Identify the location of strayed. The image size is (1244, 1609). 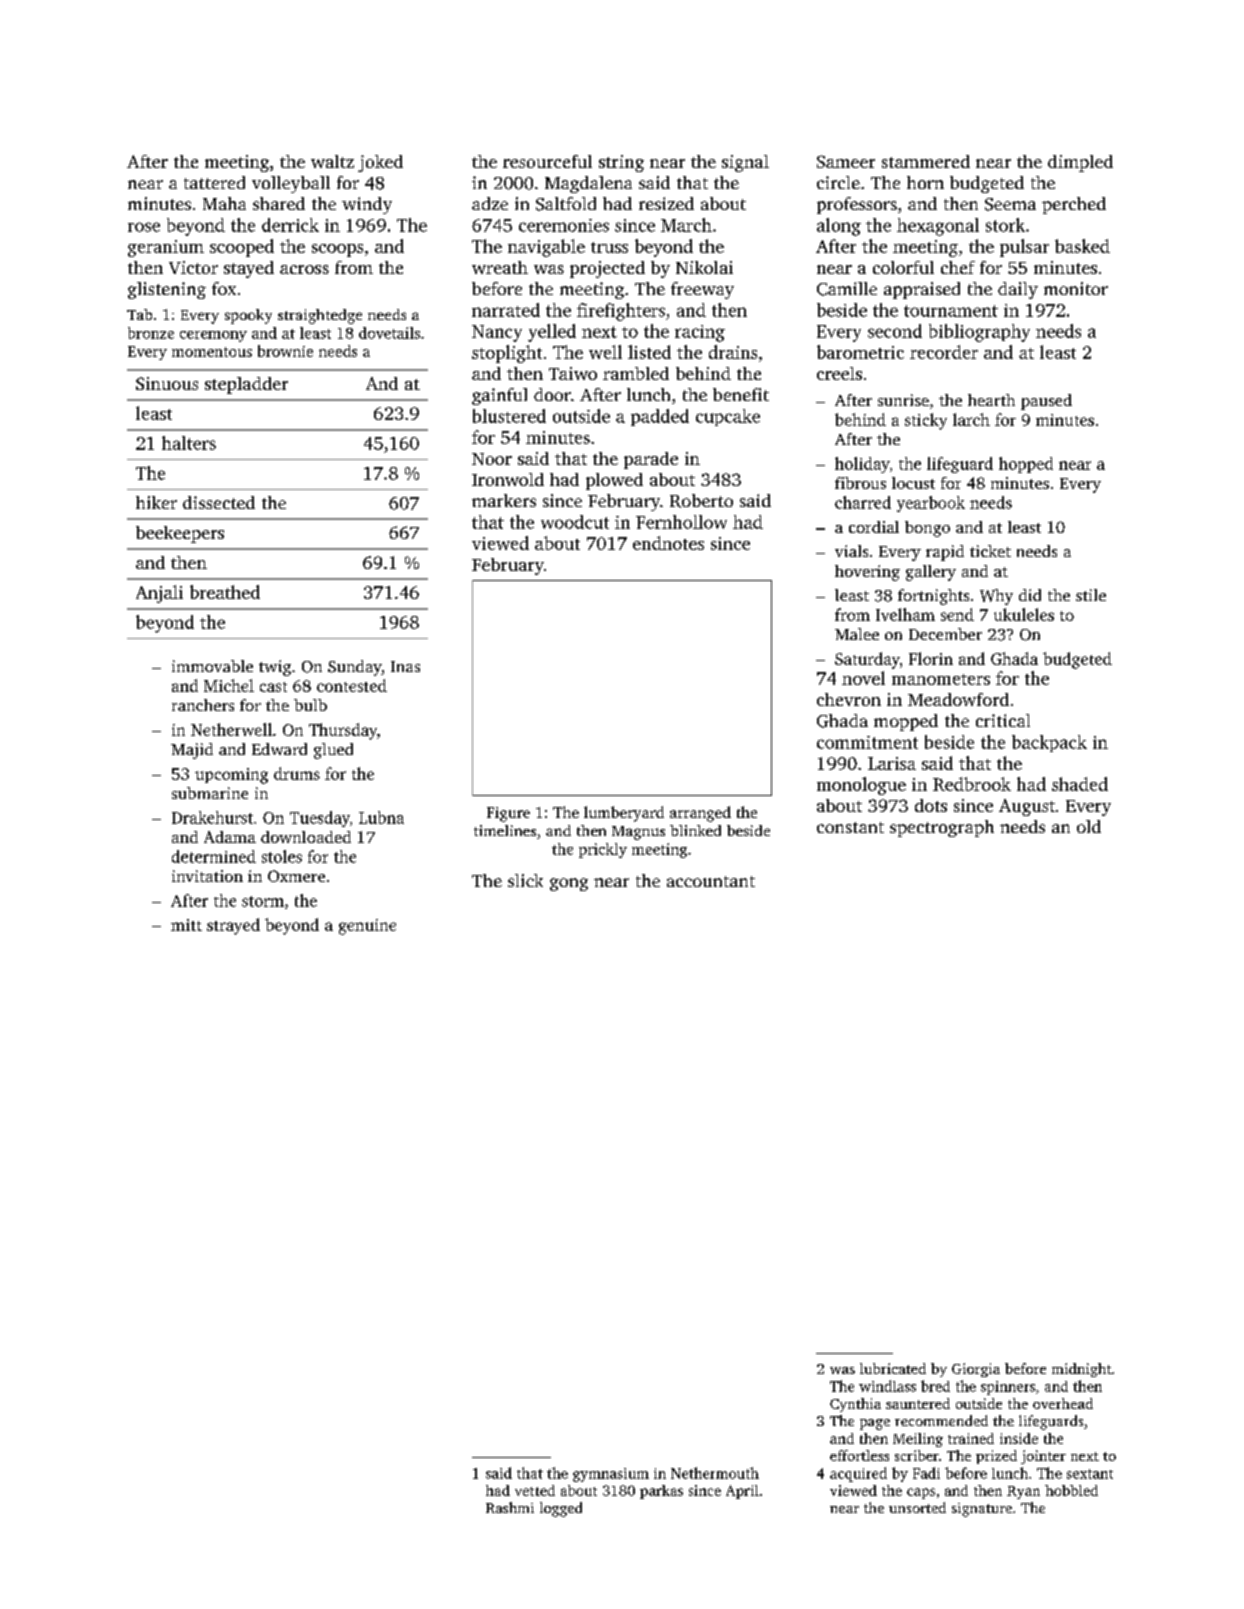
(233, 926).
